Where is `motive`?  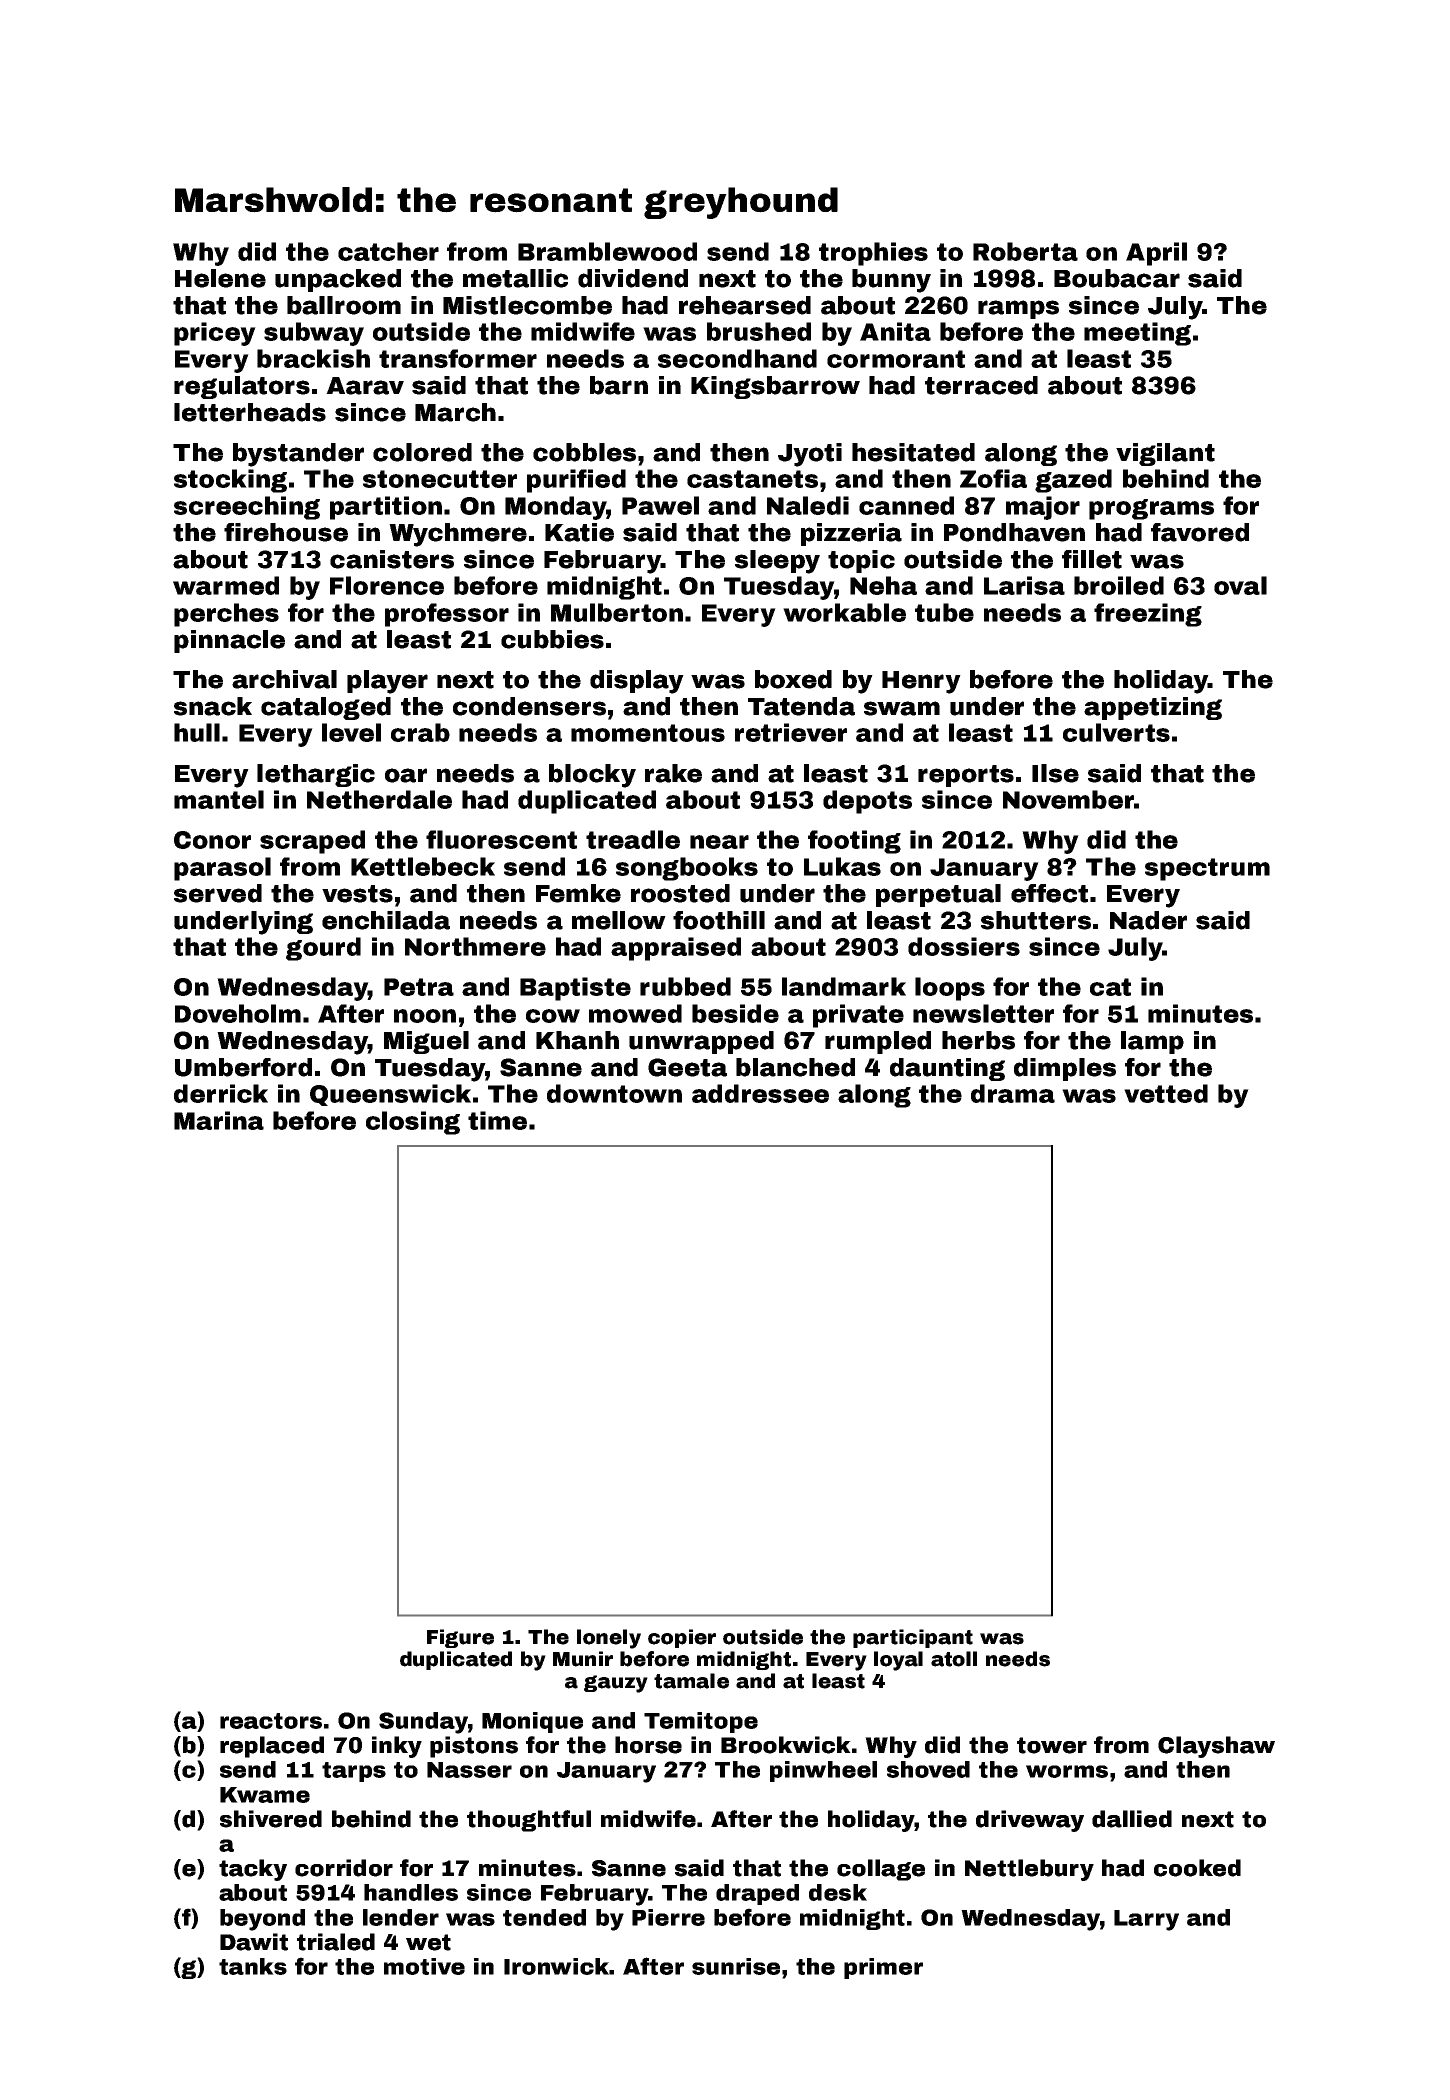 motive is located at coordinates (424, 1966).
